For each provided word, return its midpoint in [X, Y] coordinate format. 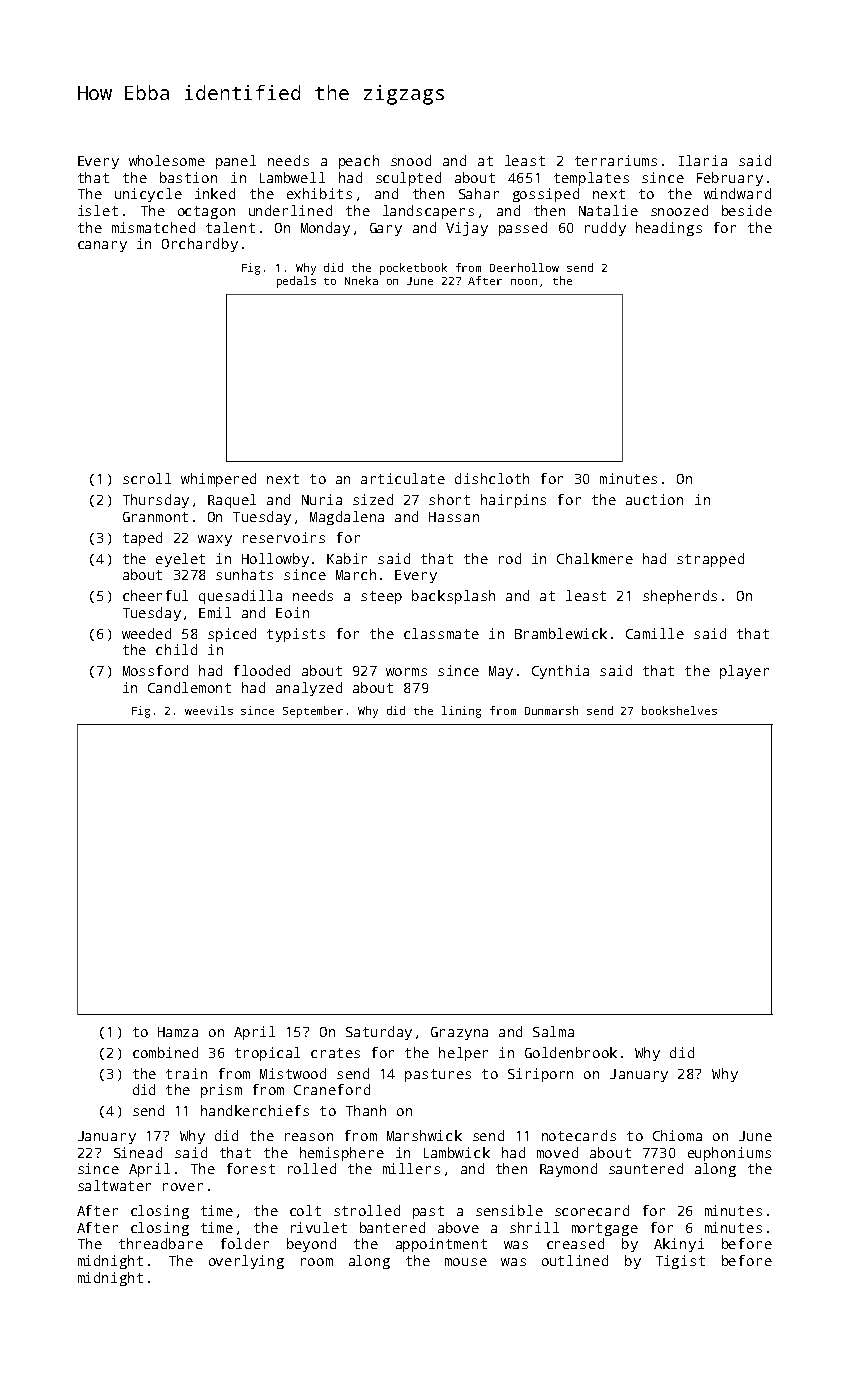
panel [236, 162]
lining [461, 712]
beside [747, 210]
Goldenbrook [571, 1052]
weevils [209, 710]
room [317, 1262]
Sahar [479, 193]
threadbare [161, 1243]
